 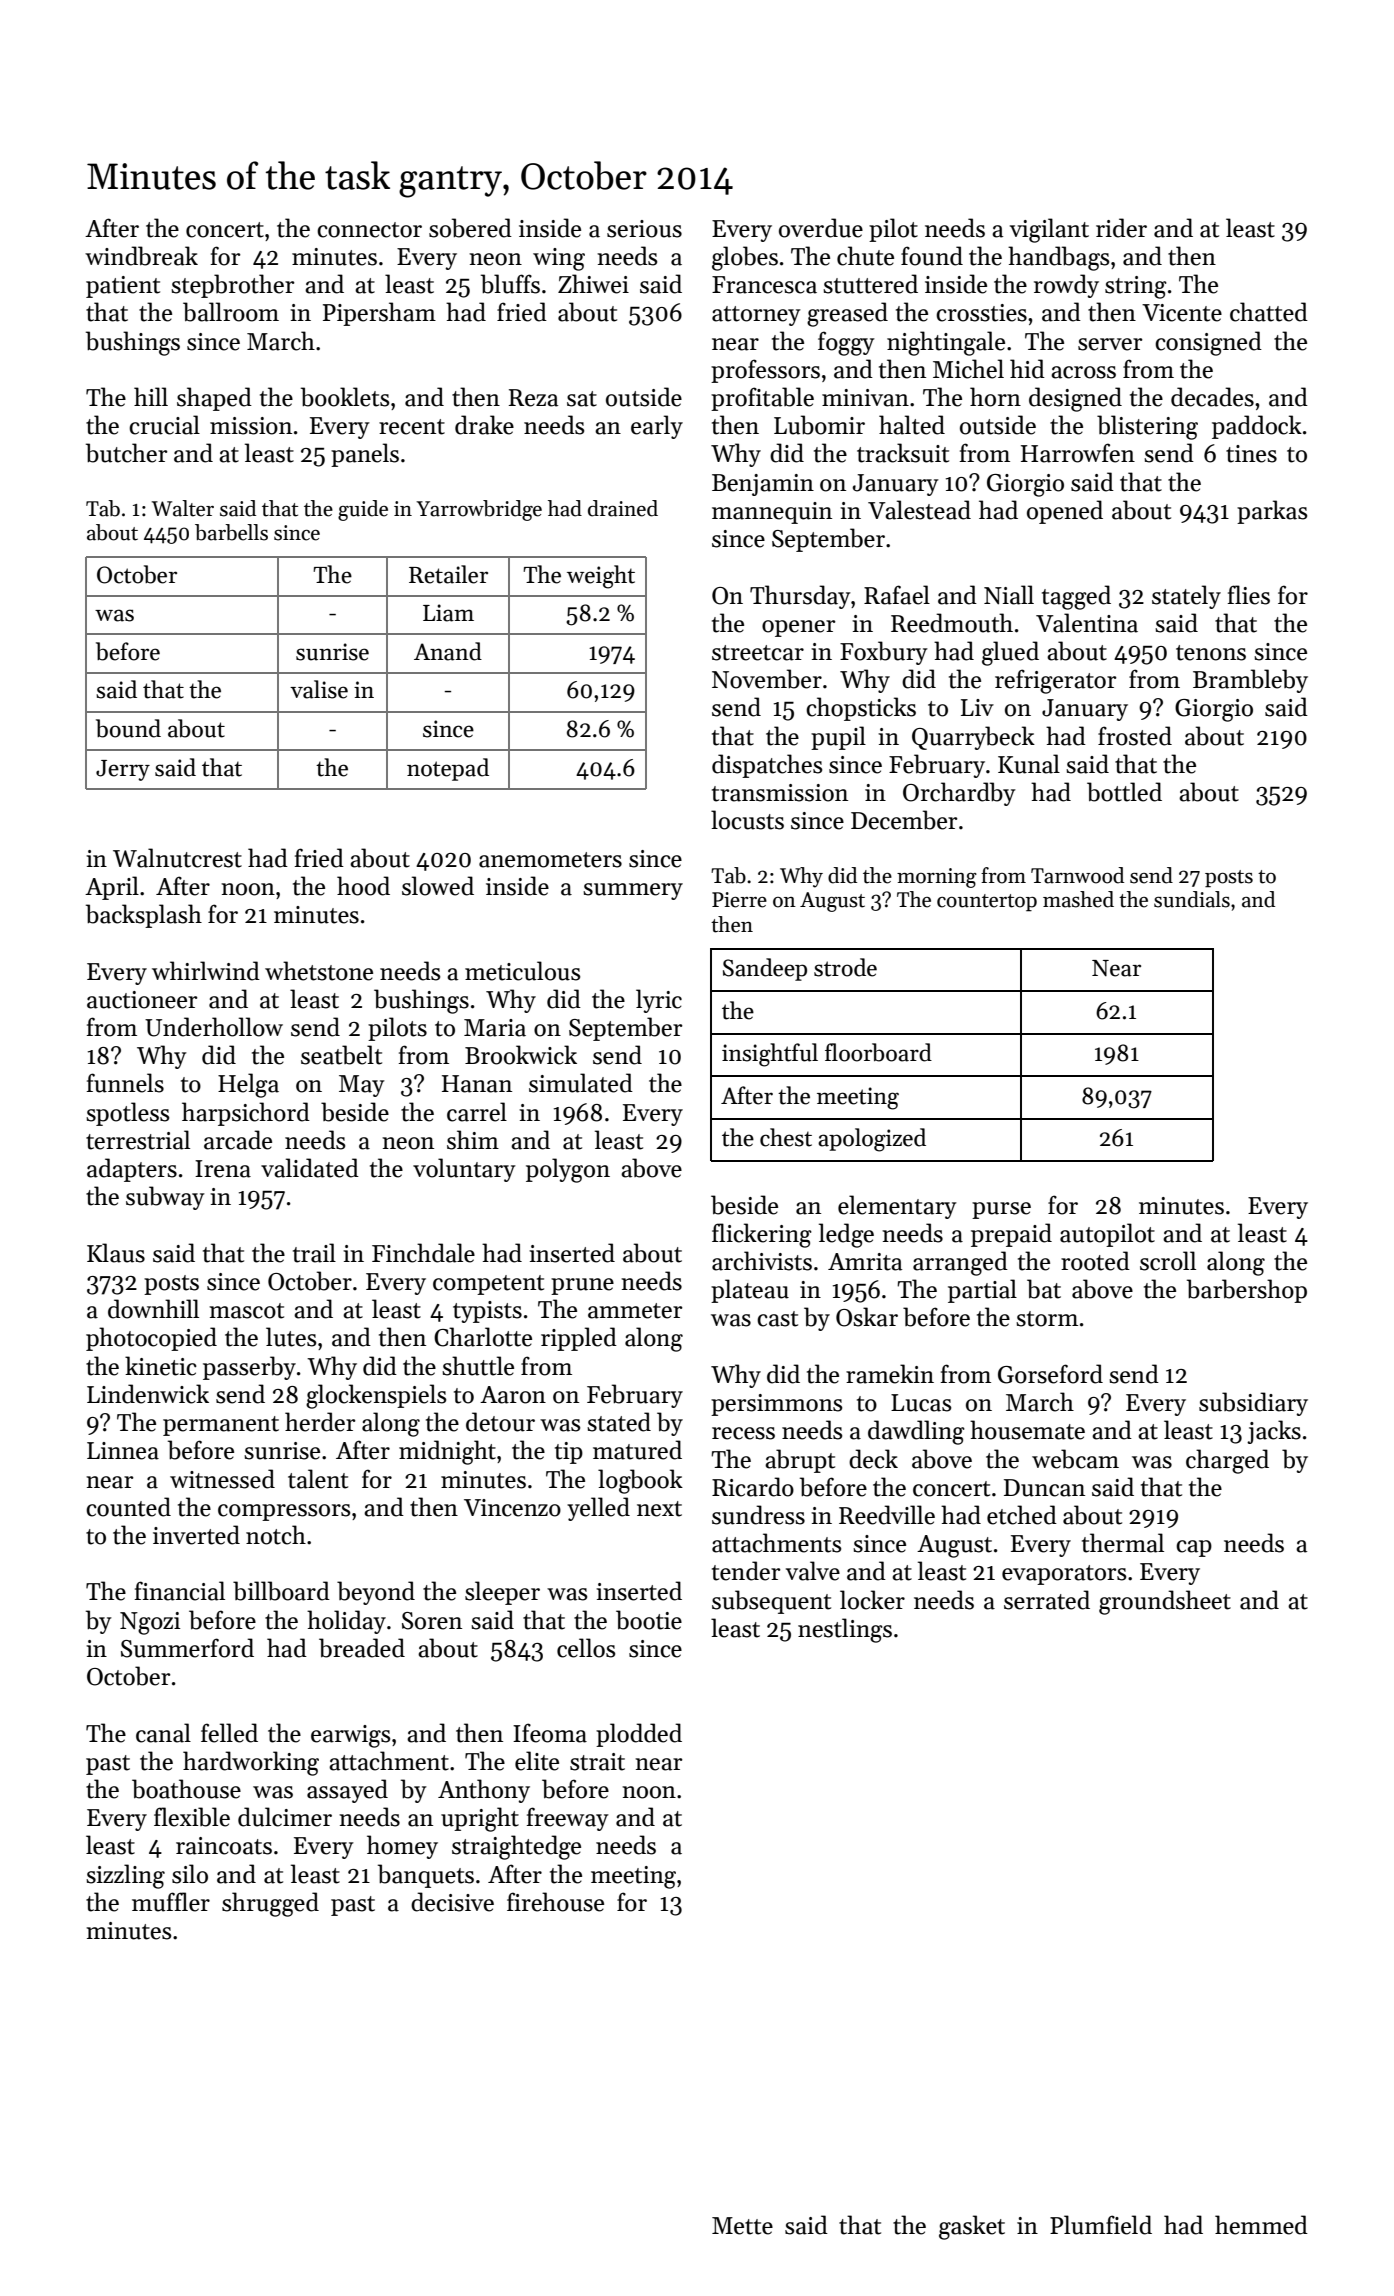 I want to click on Underhollow, so click(x=214, y=1027).
